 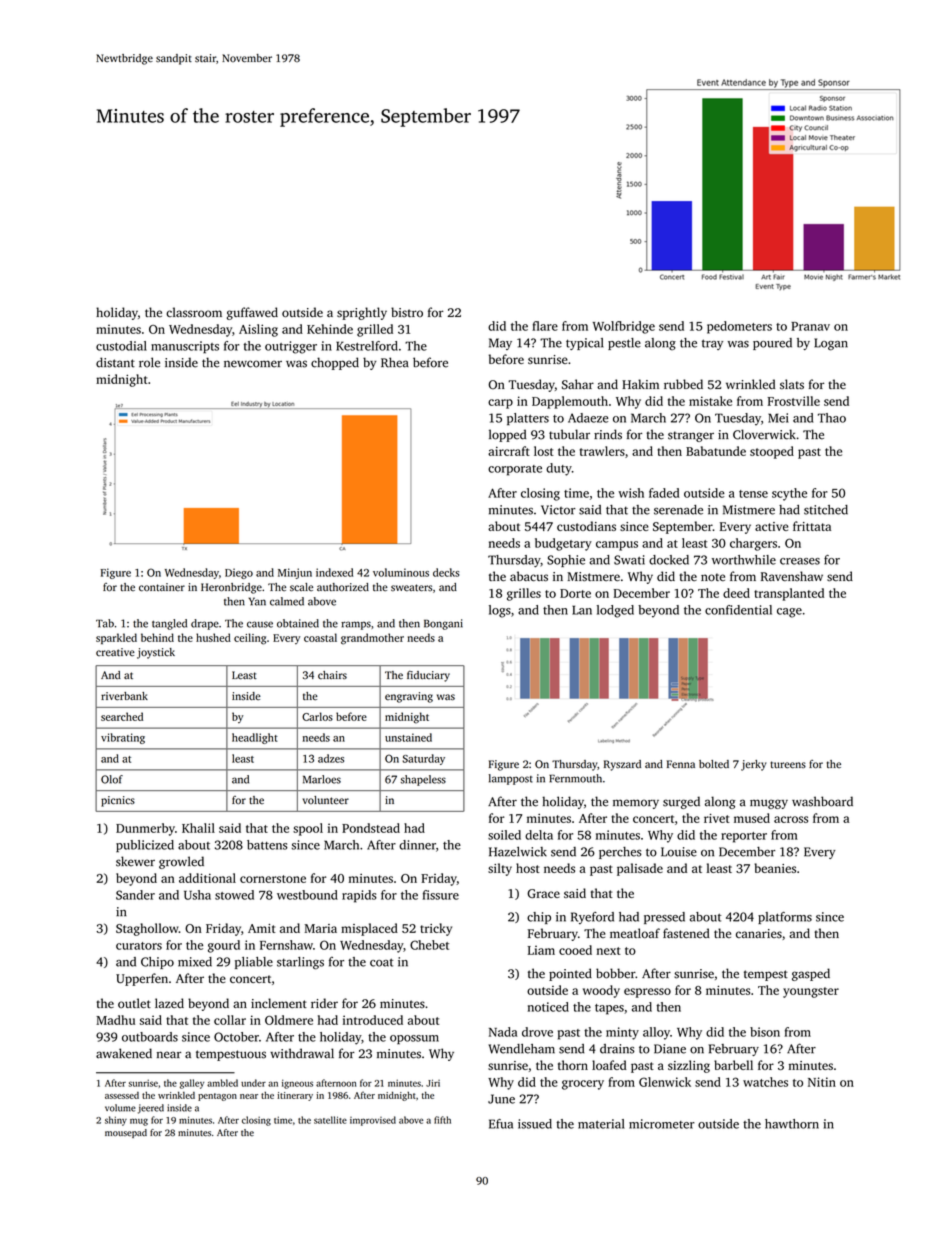 I want to click on picnics, so click(x=118, y=801).
